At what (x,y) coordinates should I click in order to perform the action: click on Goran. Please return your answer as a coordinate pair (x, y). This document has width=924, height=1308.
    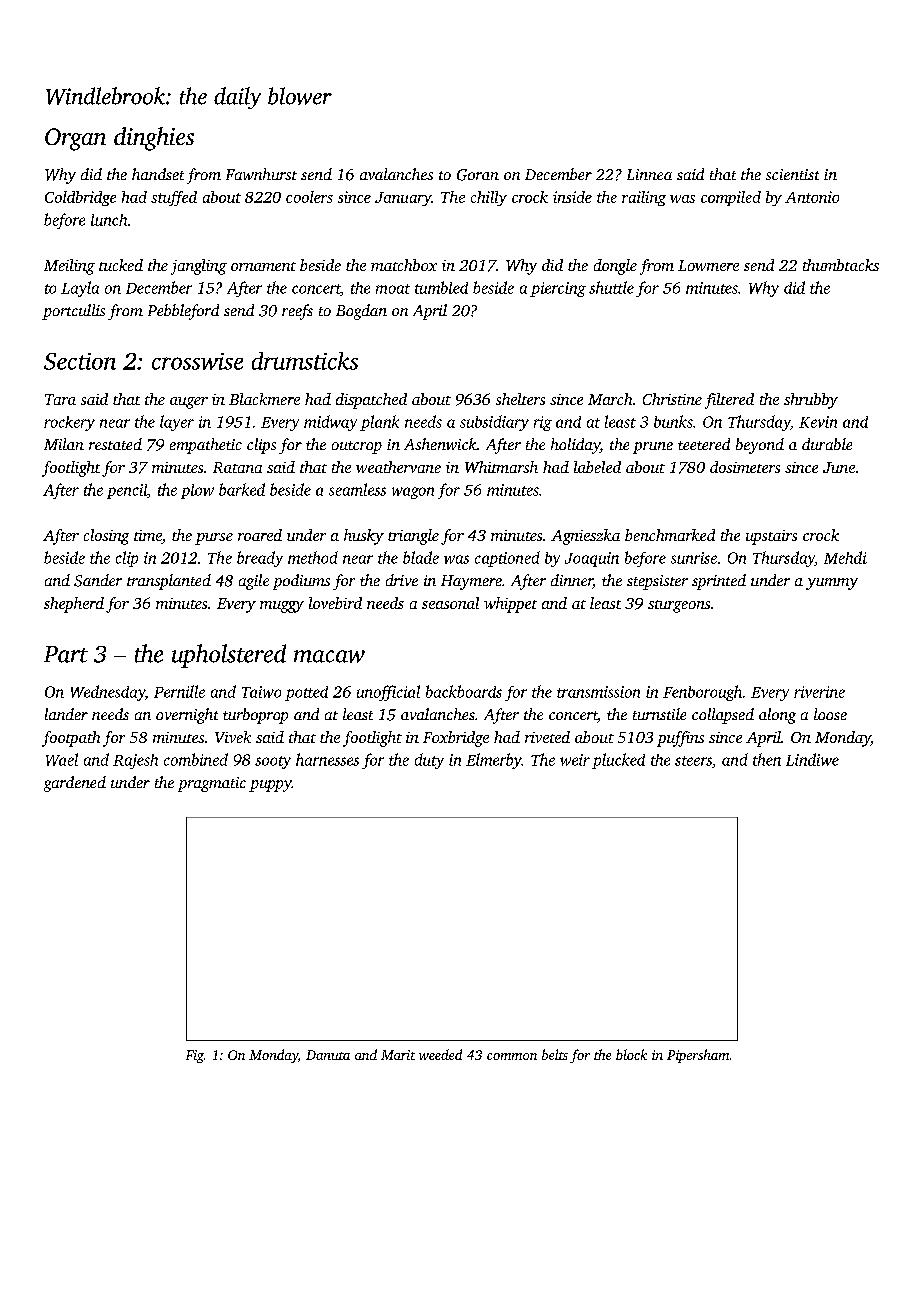
    Looking at the image, I should click on (478, 175).
